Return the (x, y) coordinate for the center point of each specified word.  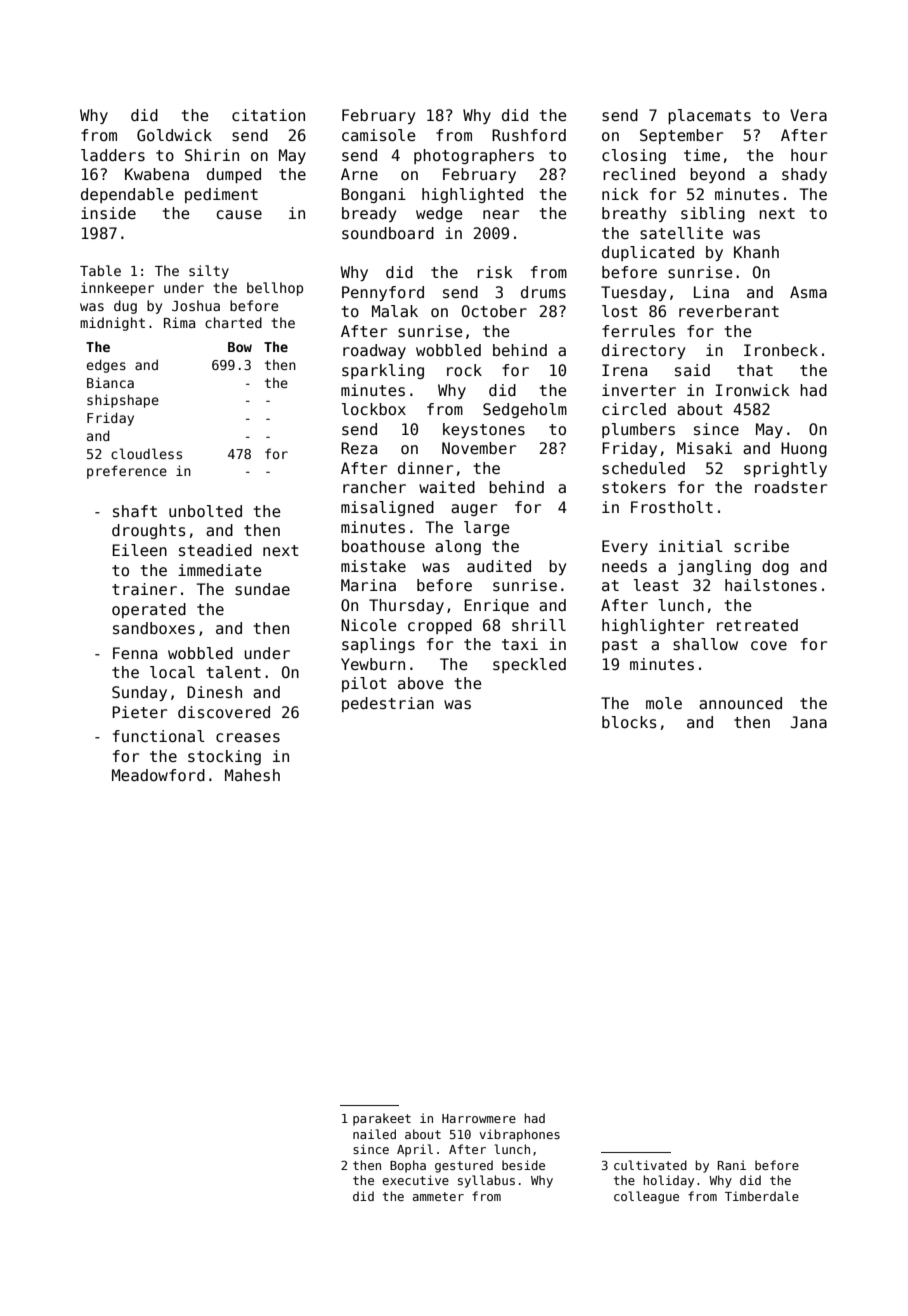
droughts (149, 531)
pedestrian (388, 704)
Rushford (529, 135)
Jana (809, 722)
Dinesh (214, 692)
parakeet (382, 1119)
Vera (808, 115)
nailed (374, 1134)
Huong (804, 449)
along (458, 547)
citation (268, 115)
